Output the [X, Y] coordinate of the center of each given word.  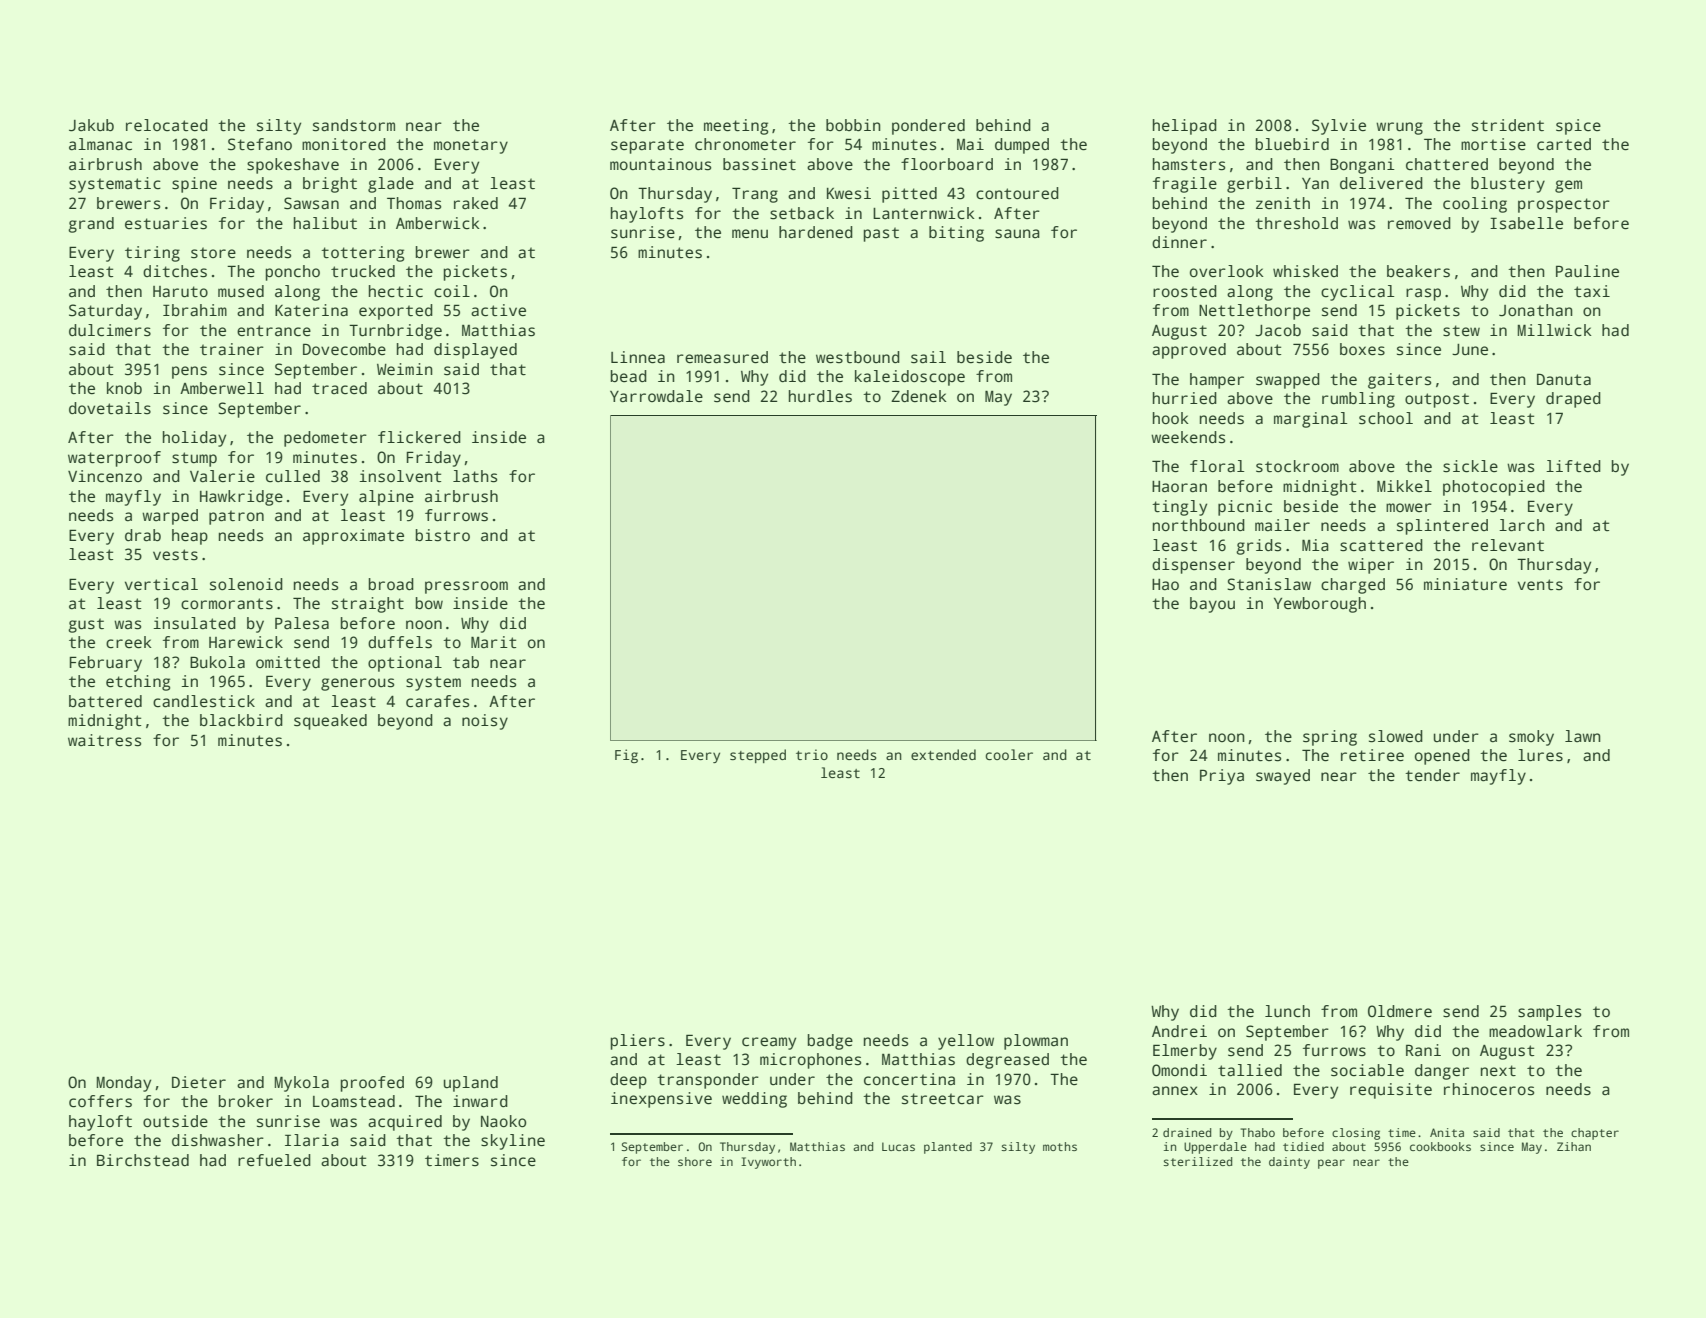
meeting [736, 127]
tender [1432, 775]
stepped [758, 756]
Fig [626, 756]
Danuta [1564, 379]
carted [1564, 144]
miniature [1465, 584]
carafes [437, 701]
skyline [513, 1142]
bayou [1212, 605]
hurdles [820, 396]
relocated [167, 125]
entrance [274, 331]
